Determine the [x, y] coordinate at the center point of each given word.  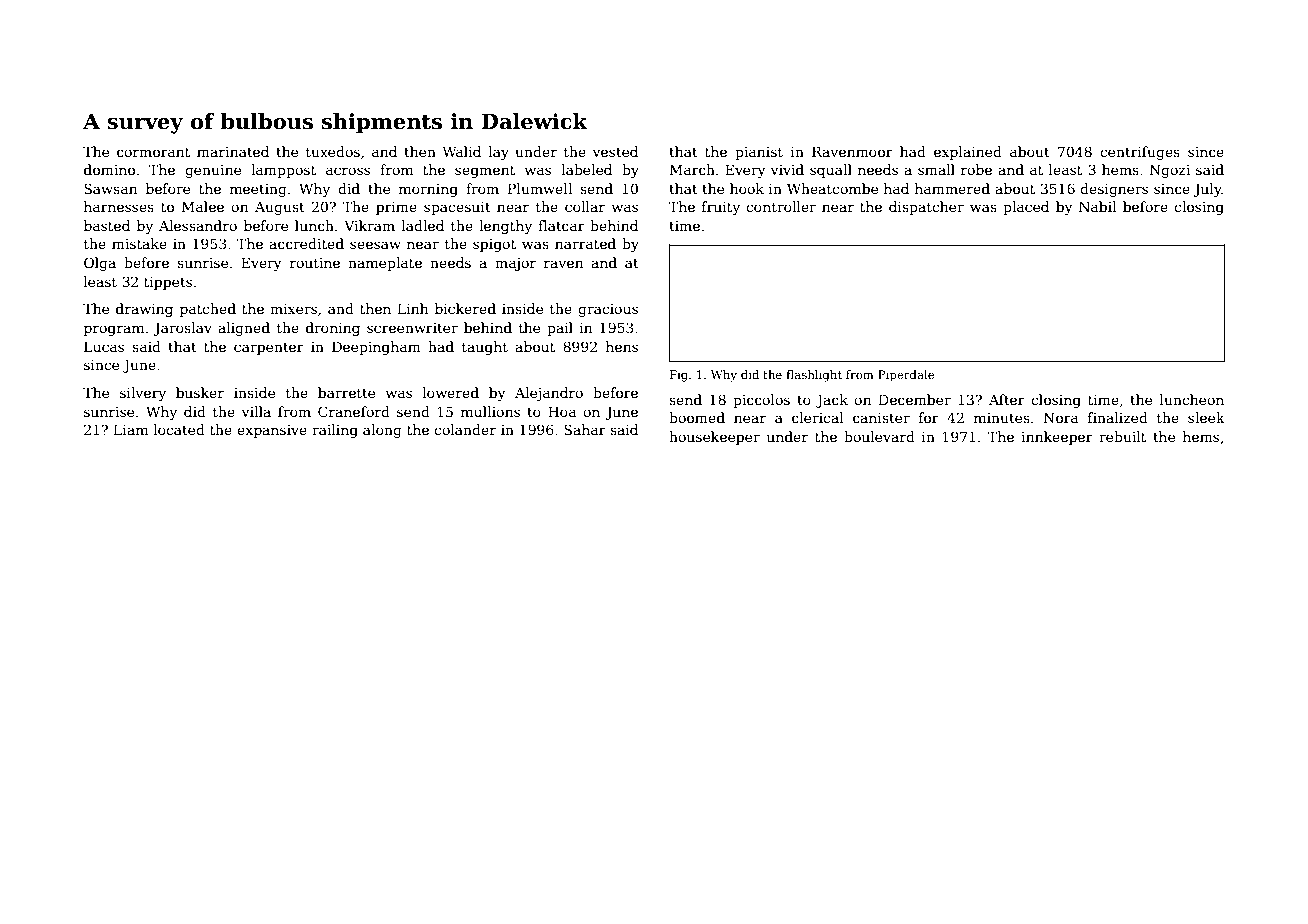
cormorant [153, 152]
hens [622, 346]
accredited [306, 243]
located [179, 429]
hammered [952, 188]
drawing [144, 310]
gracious [608, 310]
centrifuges [1140, 153]
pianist [759, 153]
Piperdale [906, 376]
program [114, 330]
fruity [721, 208]
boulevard [879, 436]
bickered [465, 308]
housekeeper [714, 438]
